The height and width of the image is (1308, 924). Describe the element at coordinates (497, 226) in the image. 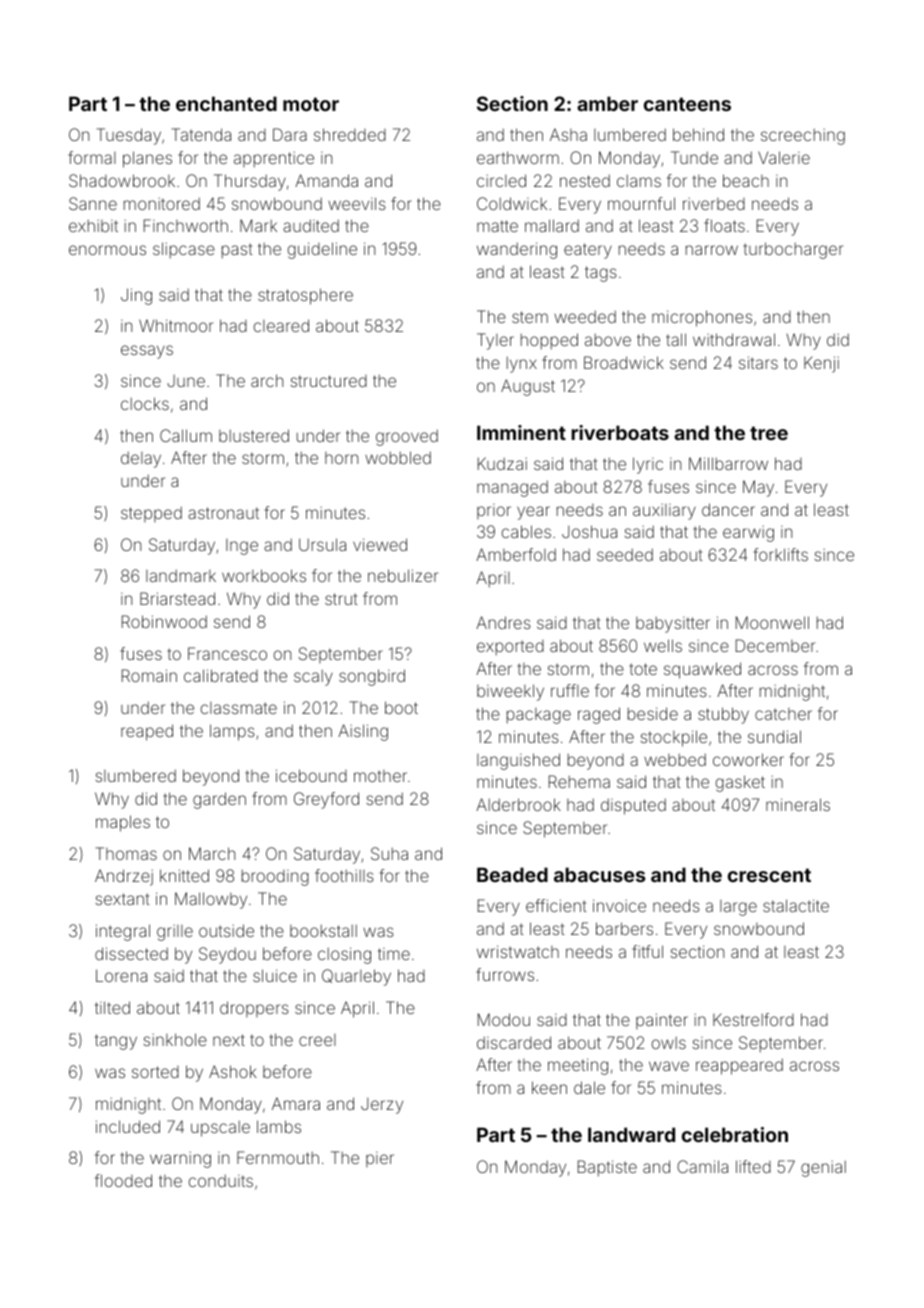

I see `matte` at that location.
